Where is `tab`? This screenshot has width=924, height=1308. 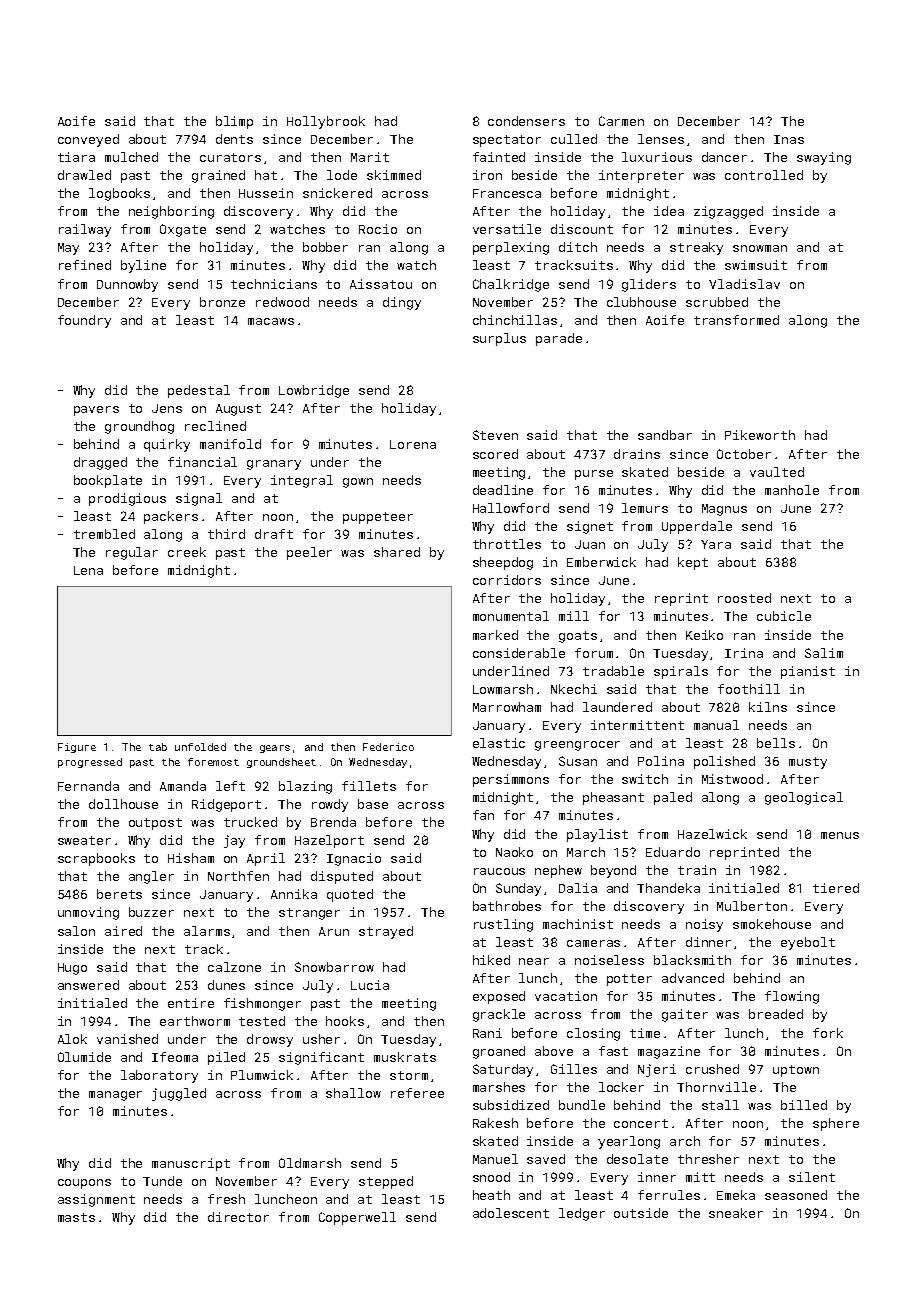
tab is located at coordinates (158, 747).
